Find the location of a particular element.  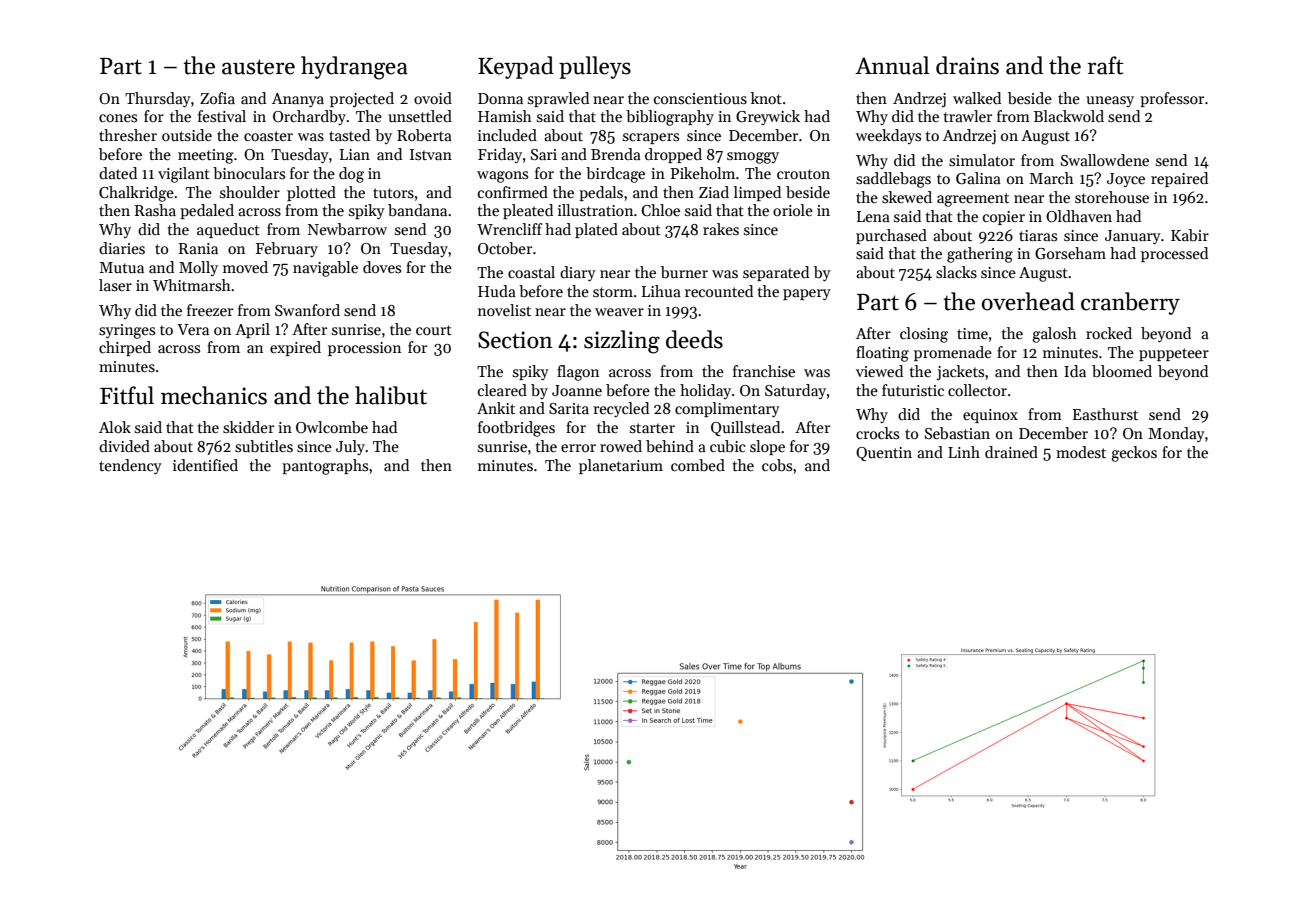

bloomed is located at coordinates (1122, 371).
